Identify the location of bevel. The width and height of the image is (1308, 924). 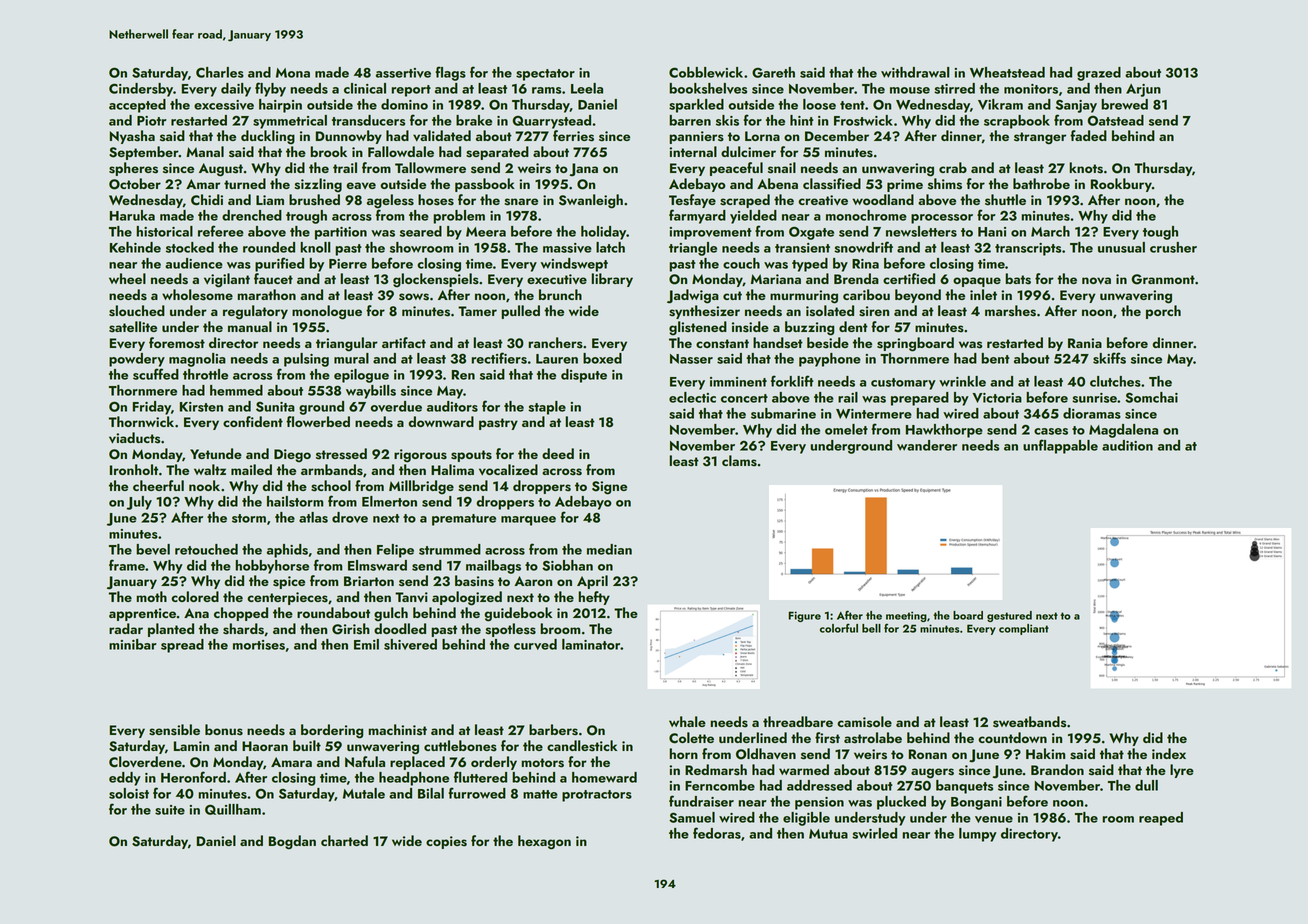
(153, 549).
